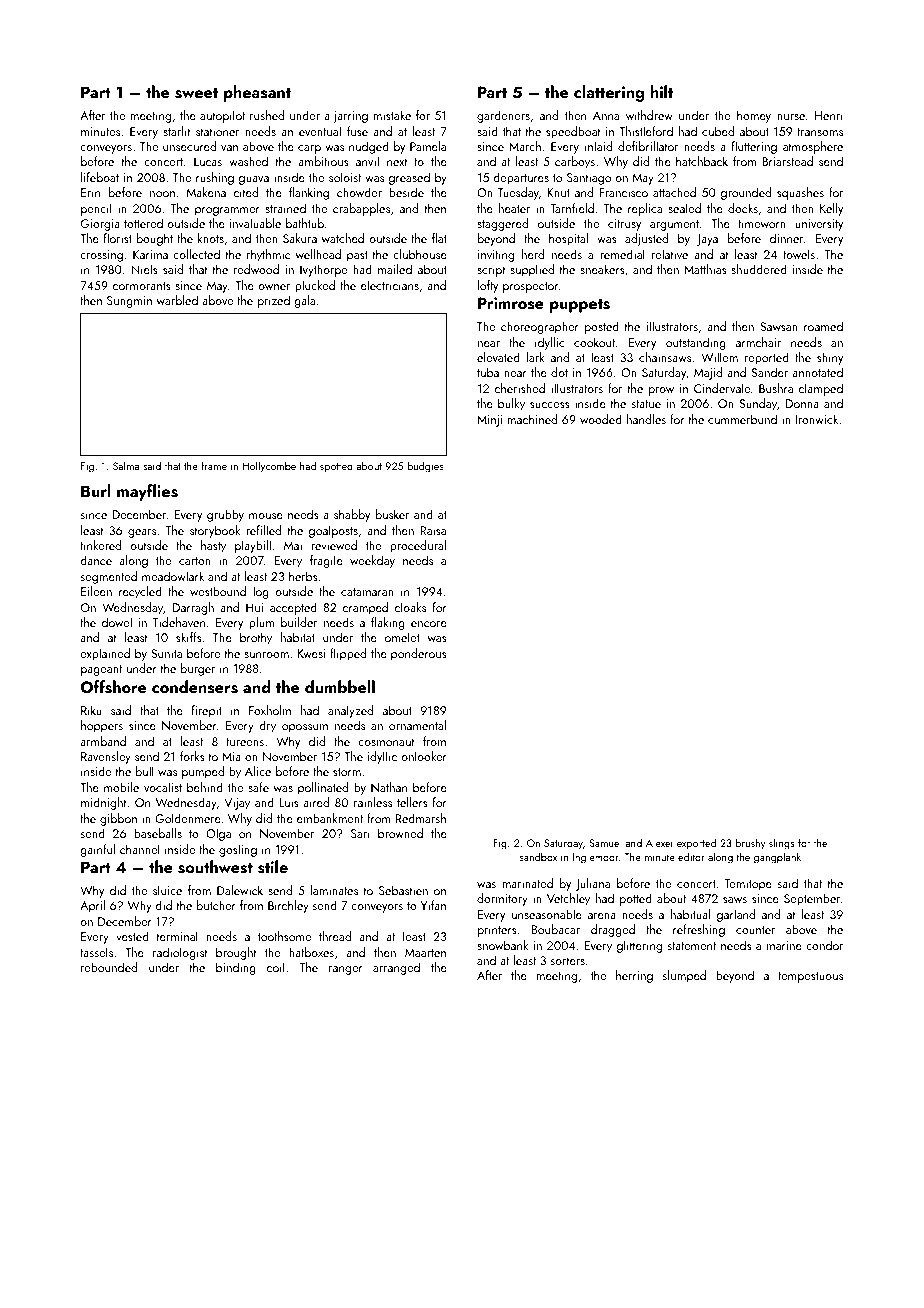  What do you see at coordinates (429, 624) in the page?
I see `encore` at bounding box center [429, 624].
